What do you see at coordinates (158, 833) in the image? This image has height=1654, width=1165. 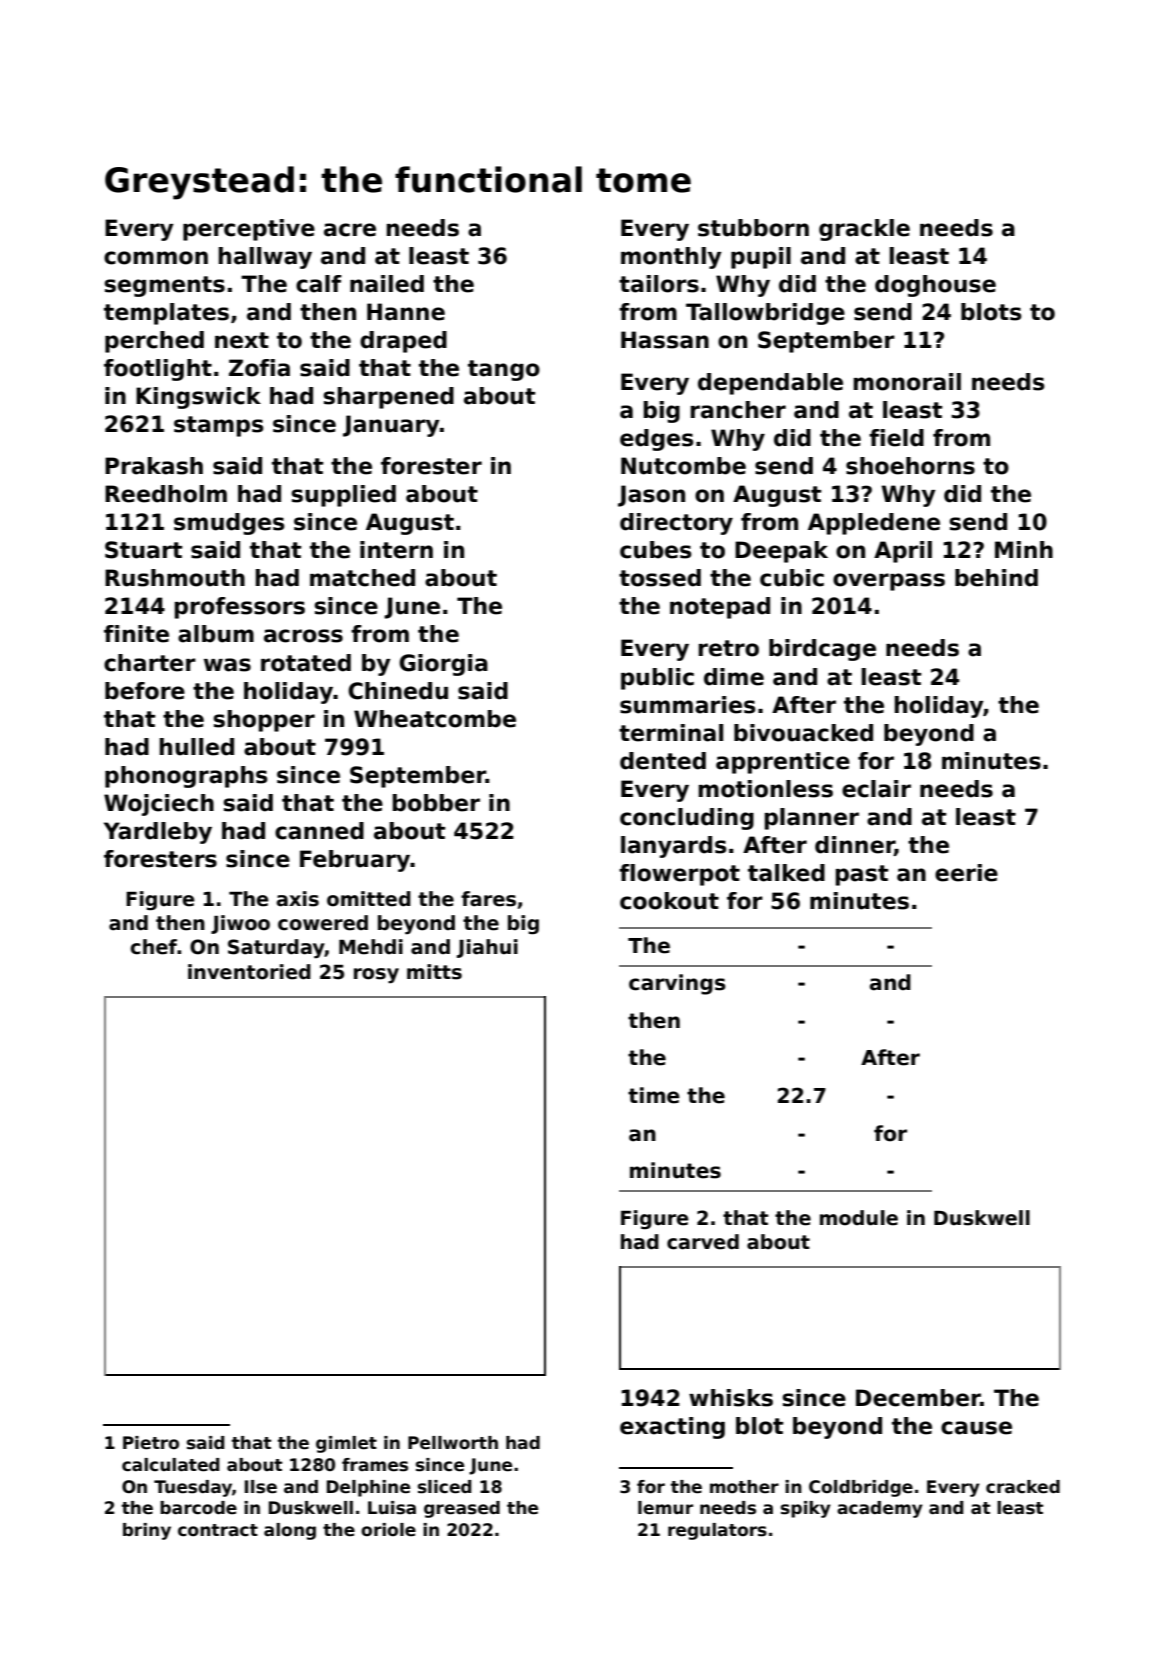 I see `Yardleby` at bounding box center [158, 833].
